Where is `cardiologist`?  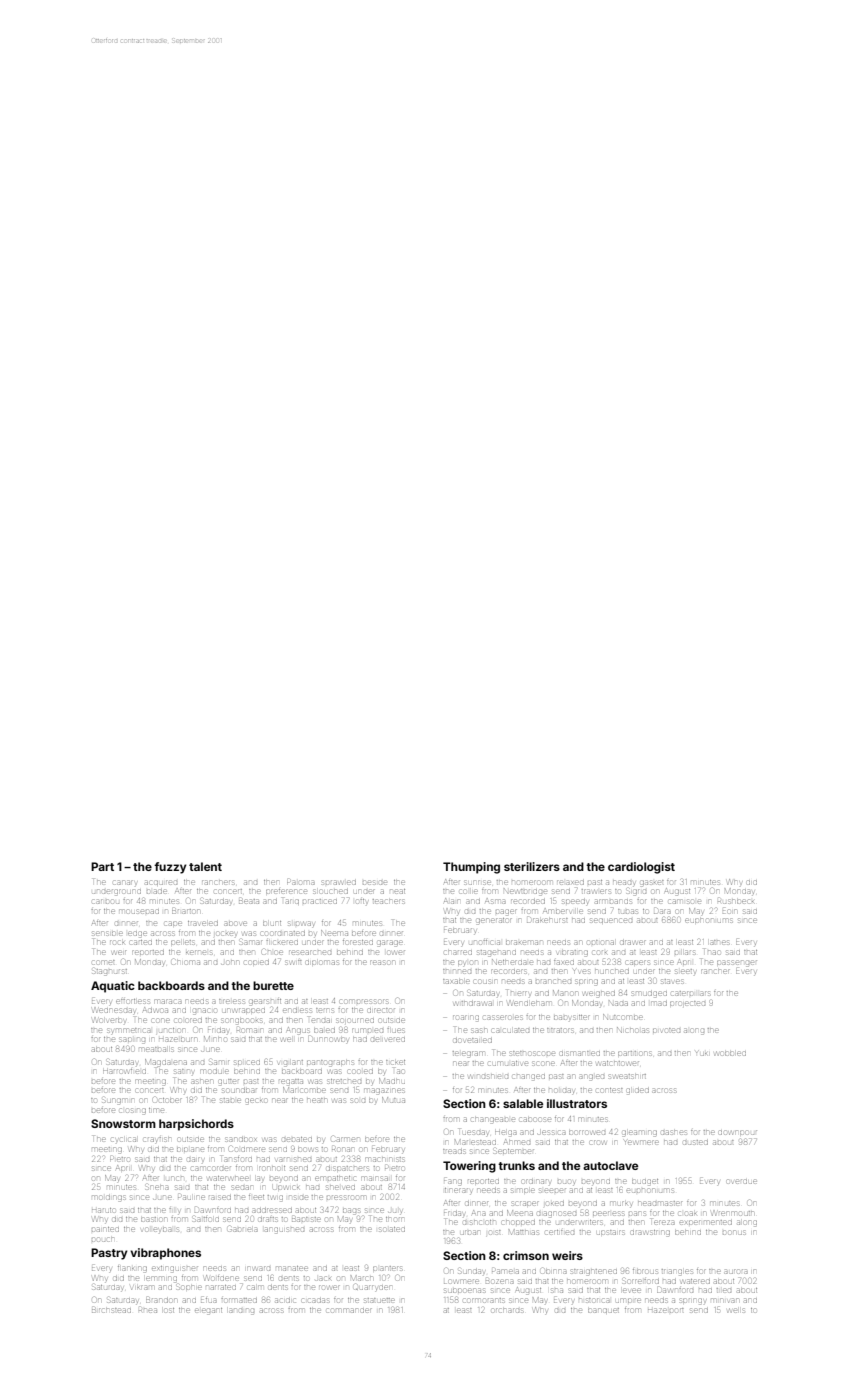 cardiologist is located at coordinates (641, 868).
